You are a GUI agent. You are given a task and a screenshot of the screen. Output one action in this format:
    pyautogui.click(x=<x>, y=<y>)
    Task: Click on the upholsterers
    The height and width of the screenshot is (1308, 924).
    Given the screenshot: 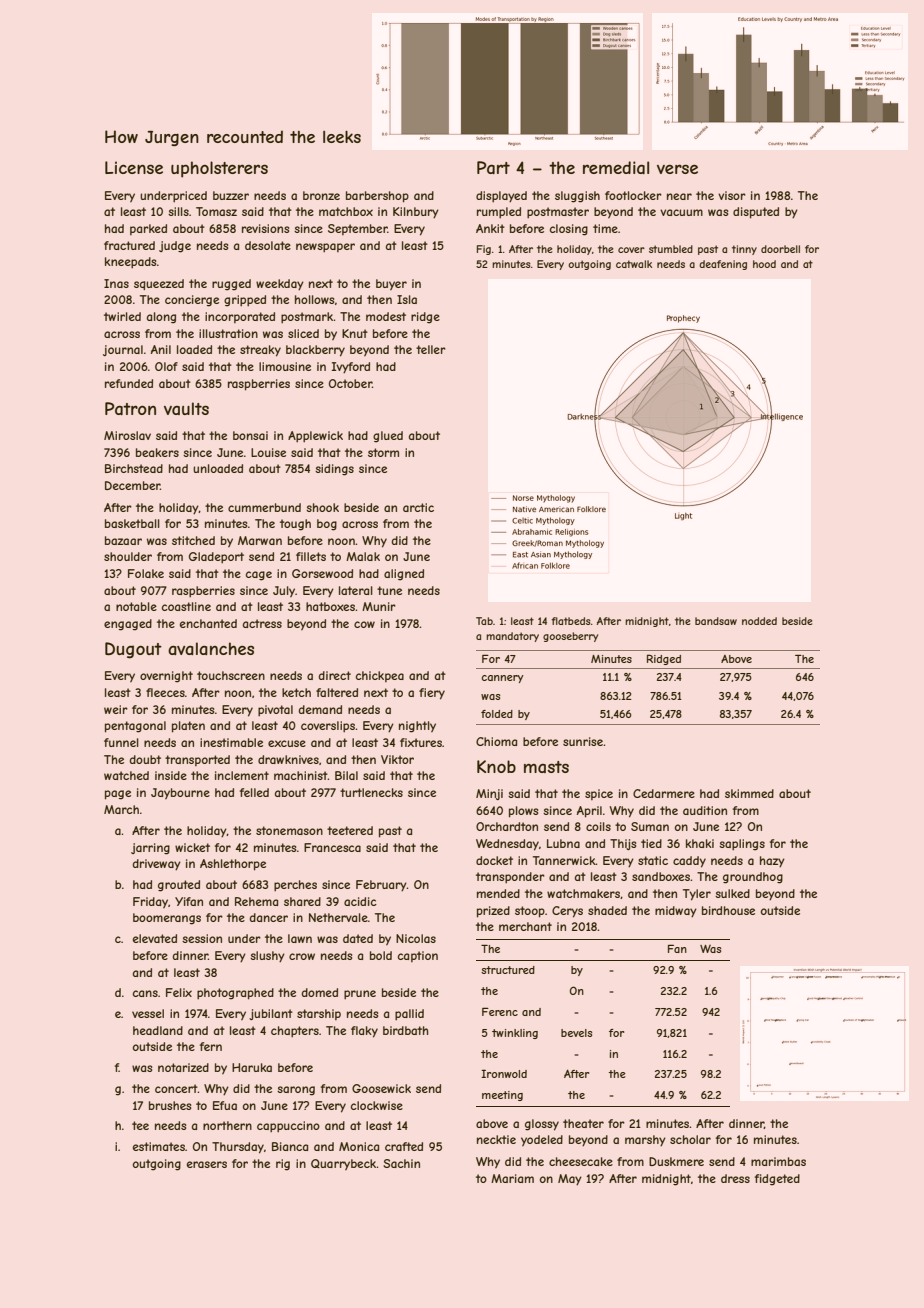 What is the action you would take?
    pyautogui.click(x=219, y=169)
